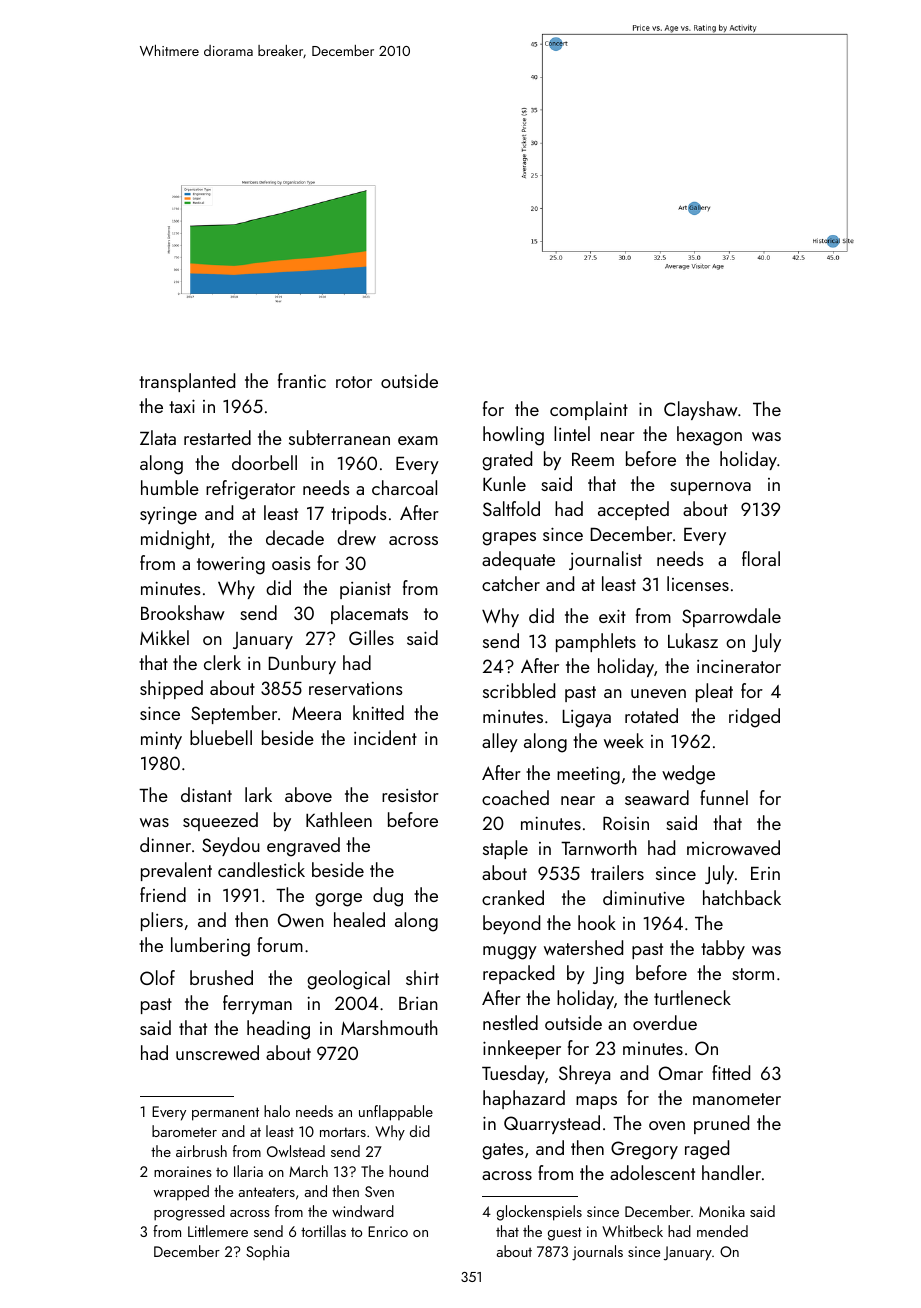 The image size is (921, 1308). Describe the element at coordinates (731, 1072) in the image. I see `fitted` at that location.
